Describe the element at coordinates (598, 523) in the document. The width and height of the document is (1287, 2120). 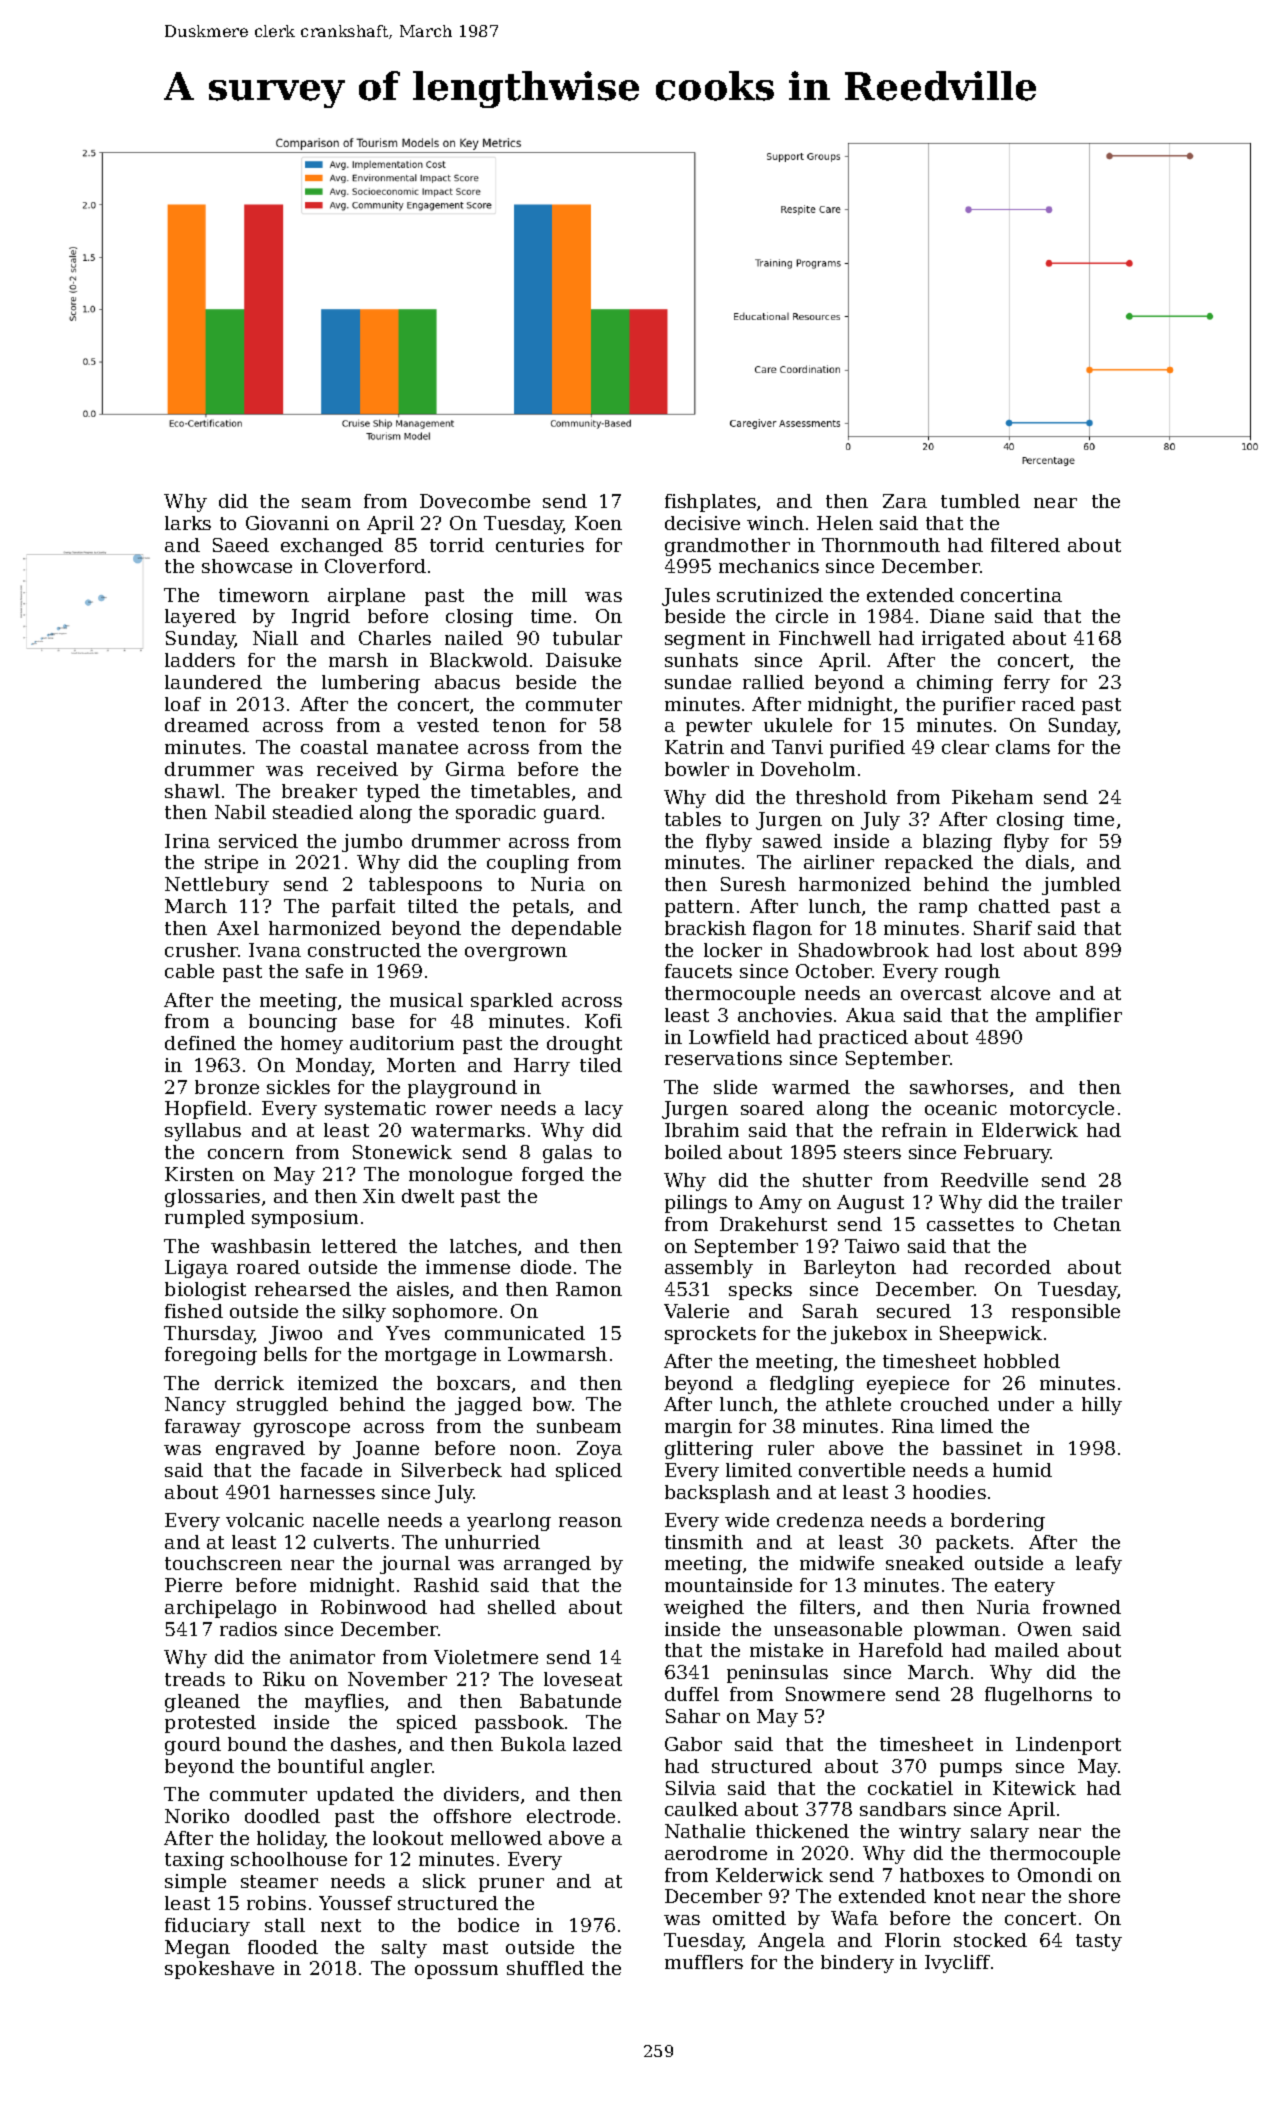
I see `Koen` at that location.
